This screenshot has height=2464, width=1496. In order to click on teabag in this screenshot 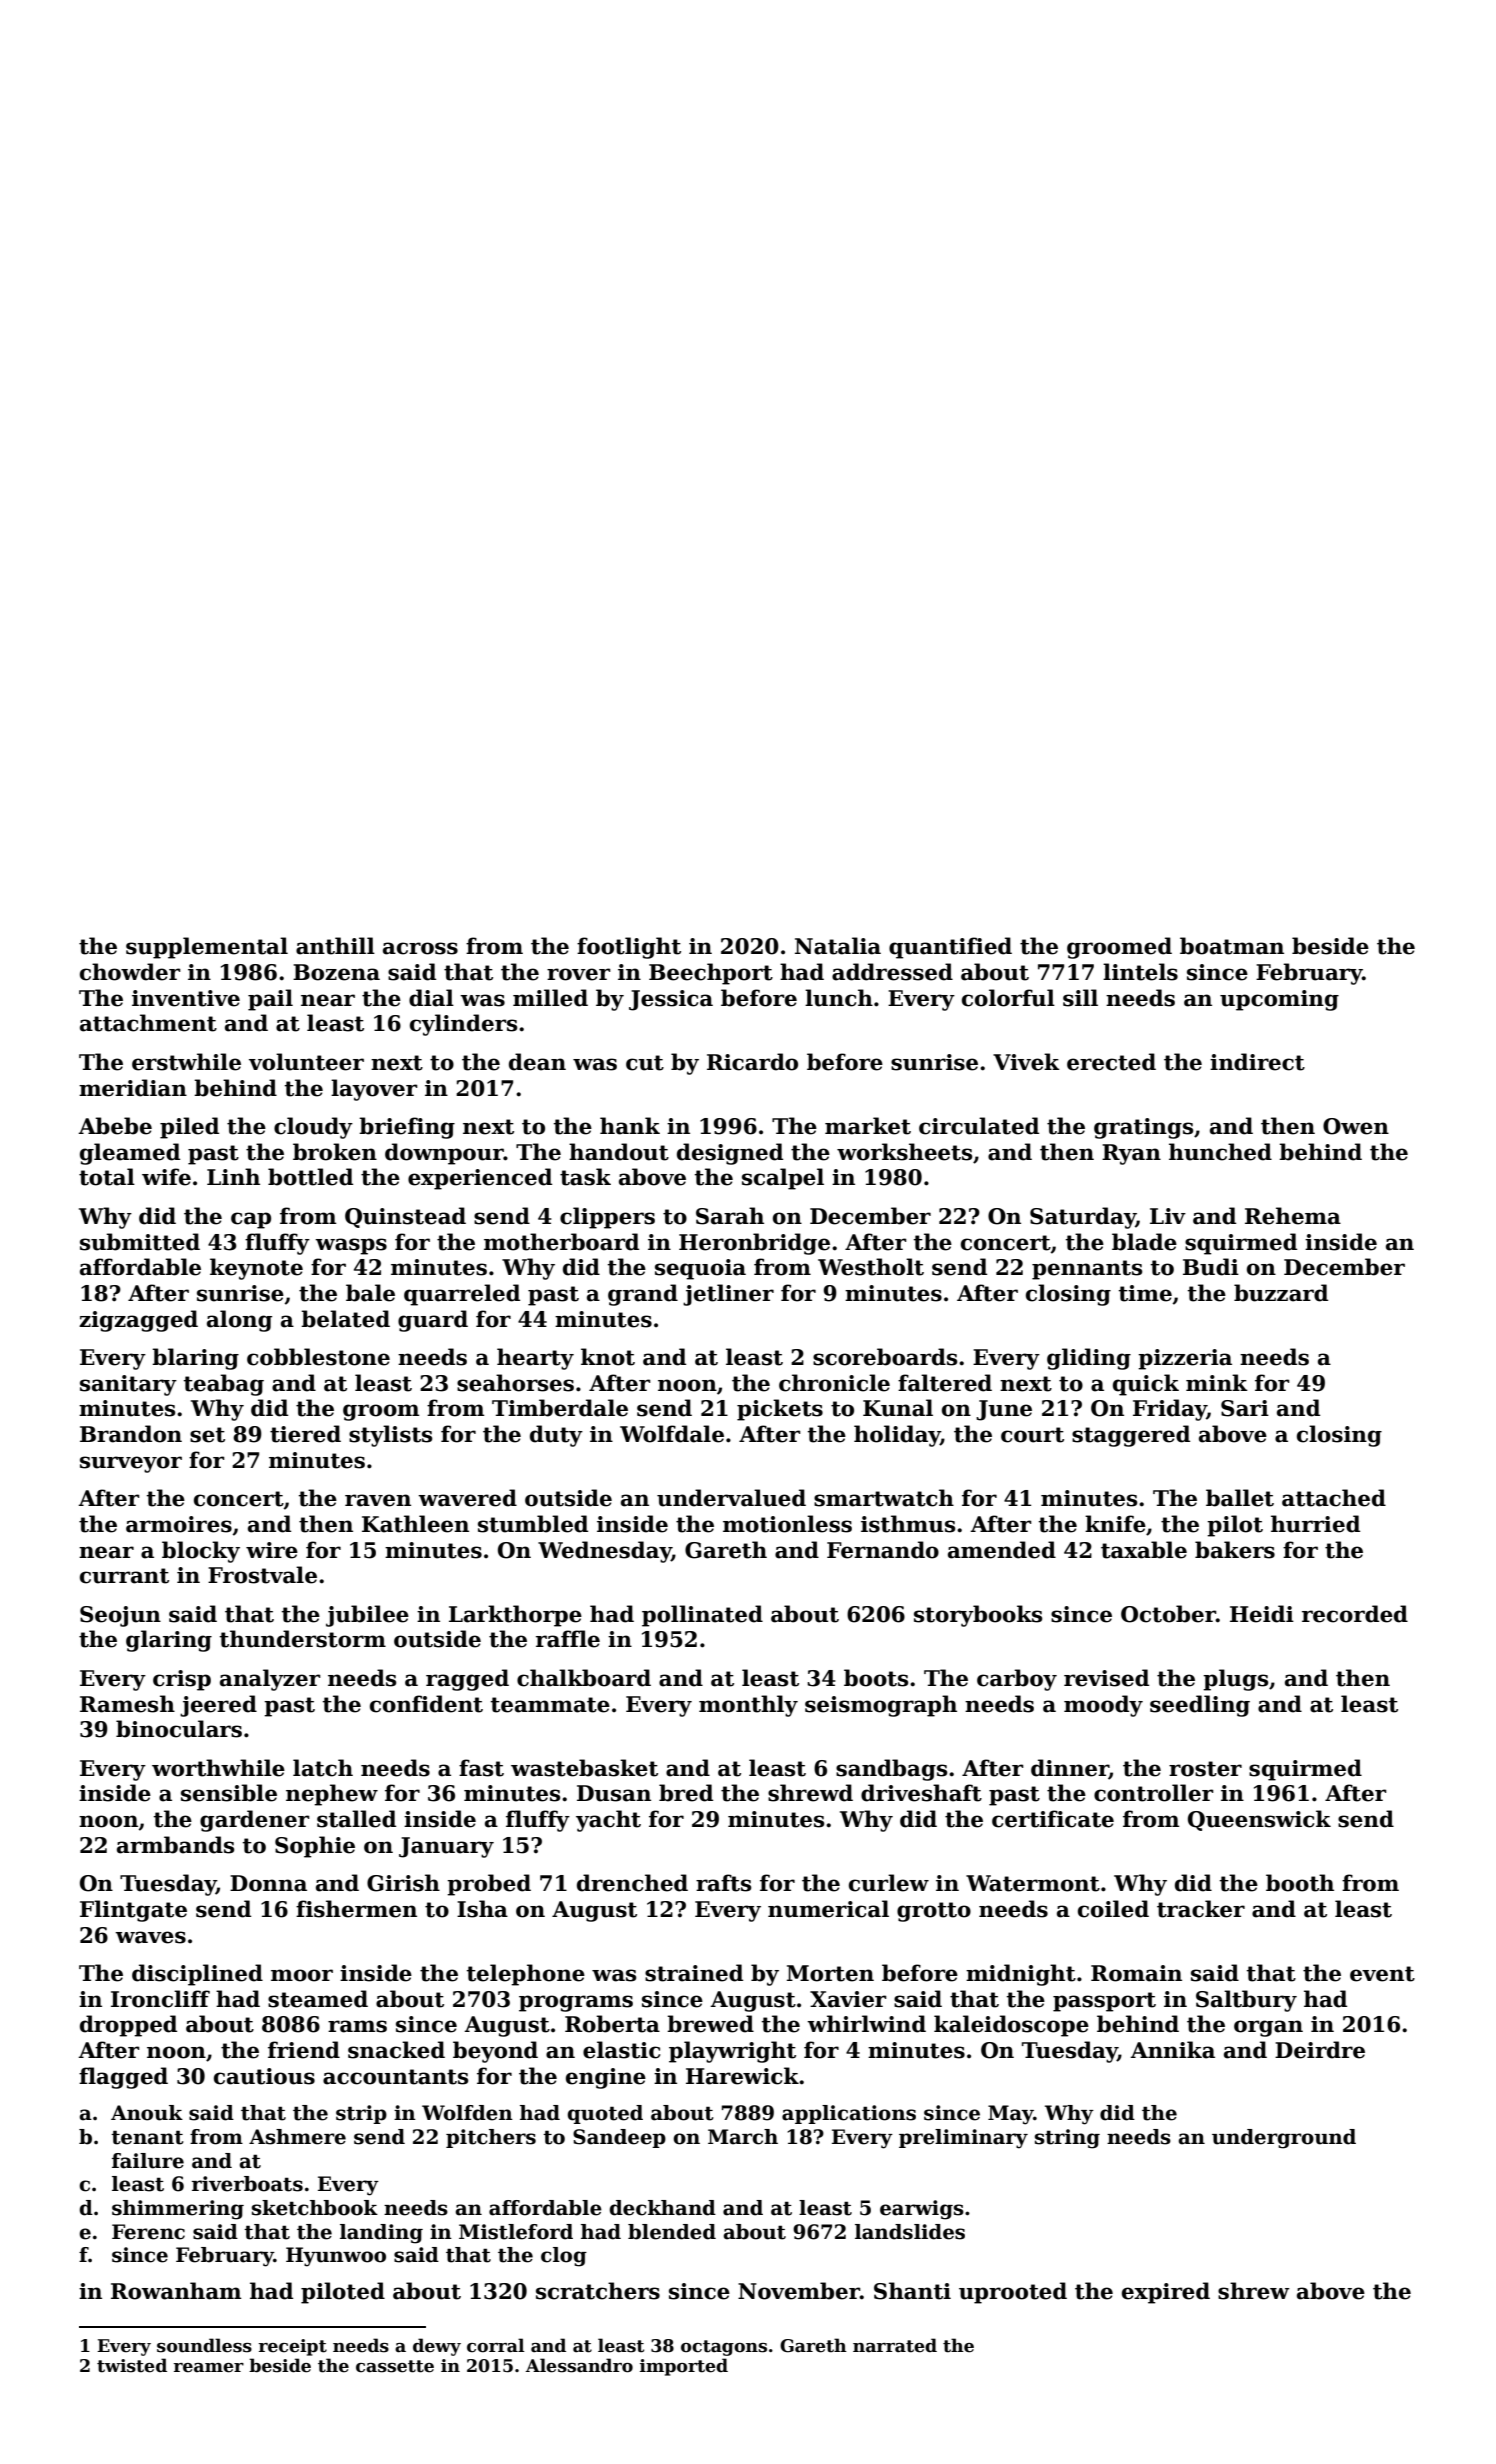, I will do `click(223, 1385)`.
